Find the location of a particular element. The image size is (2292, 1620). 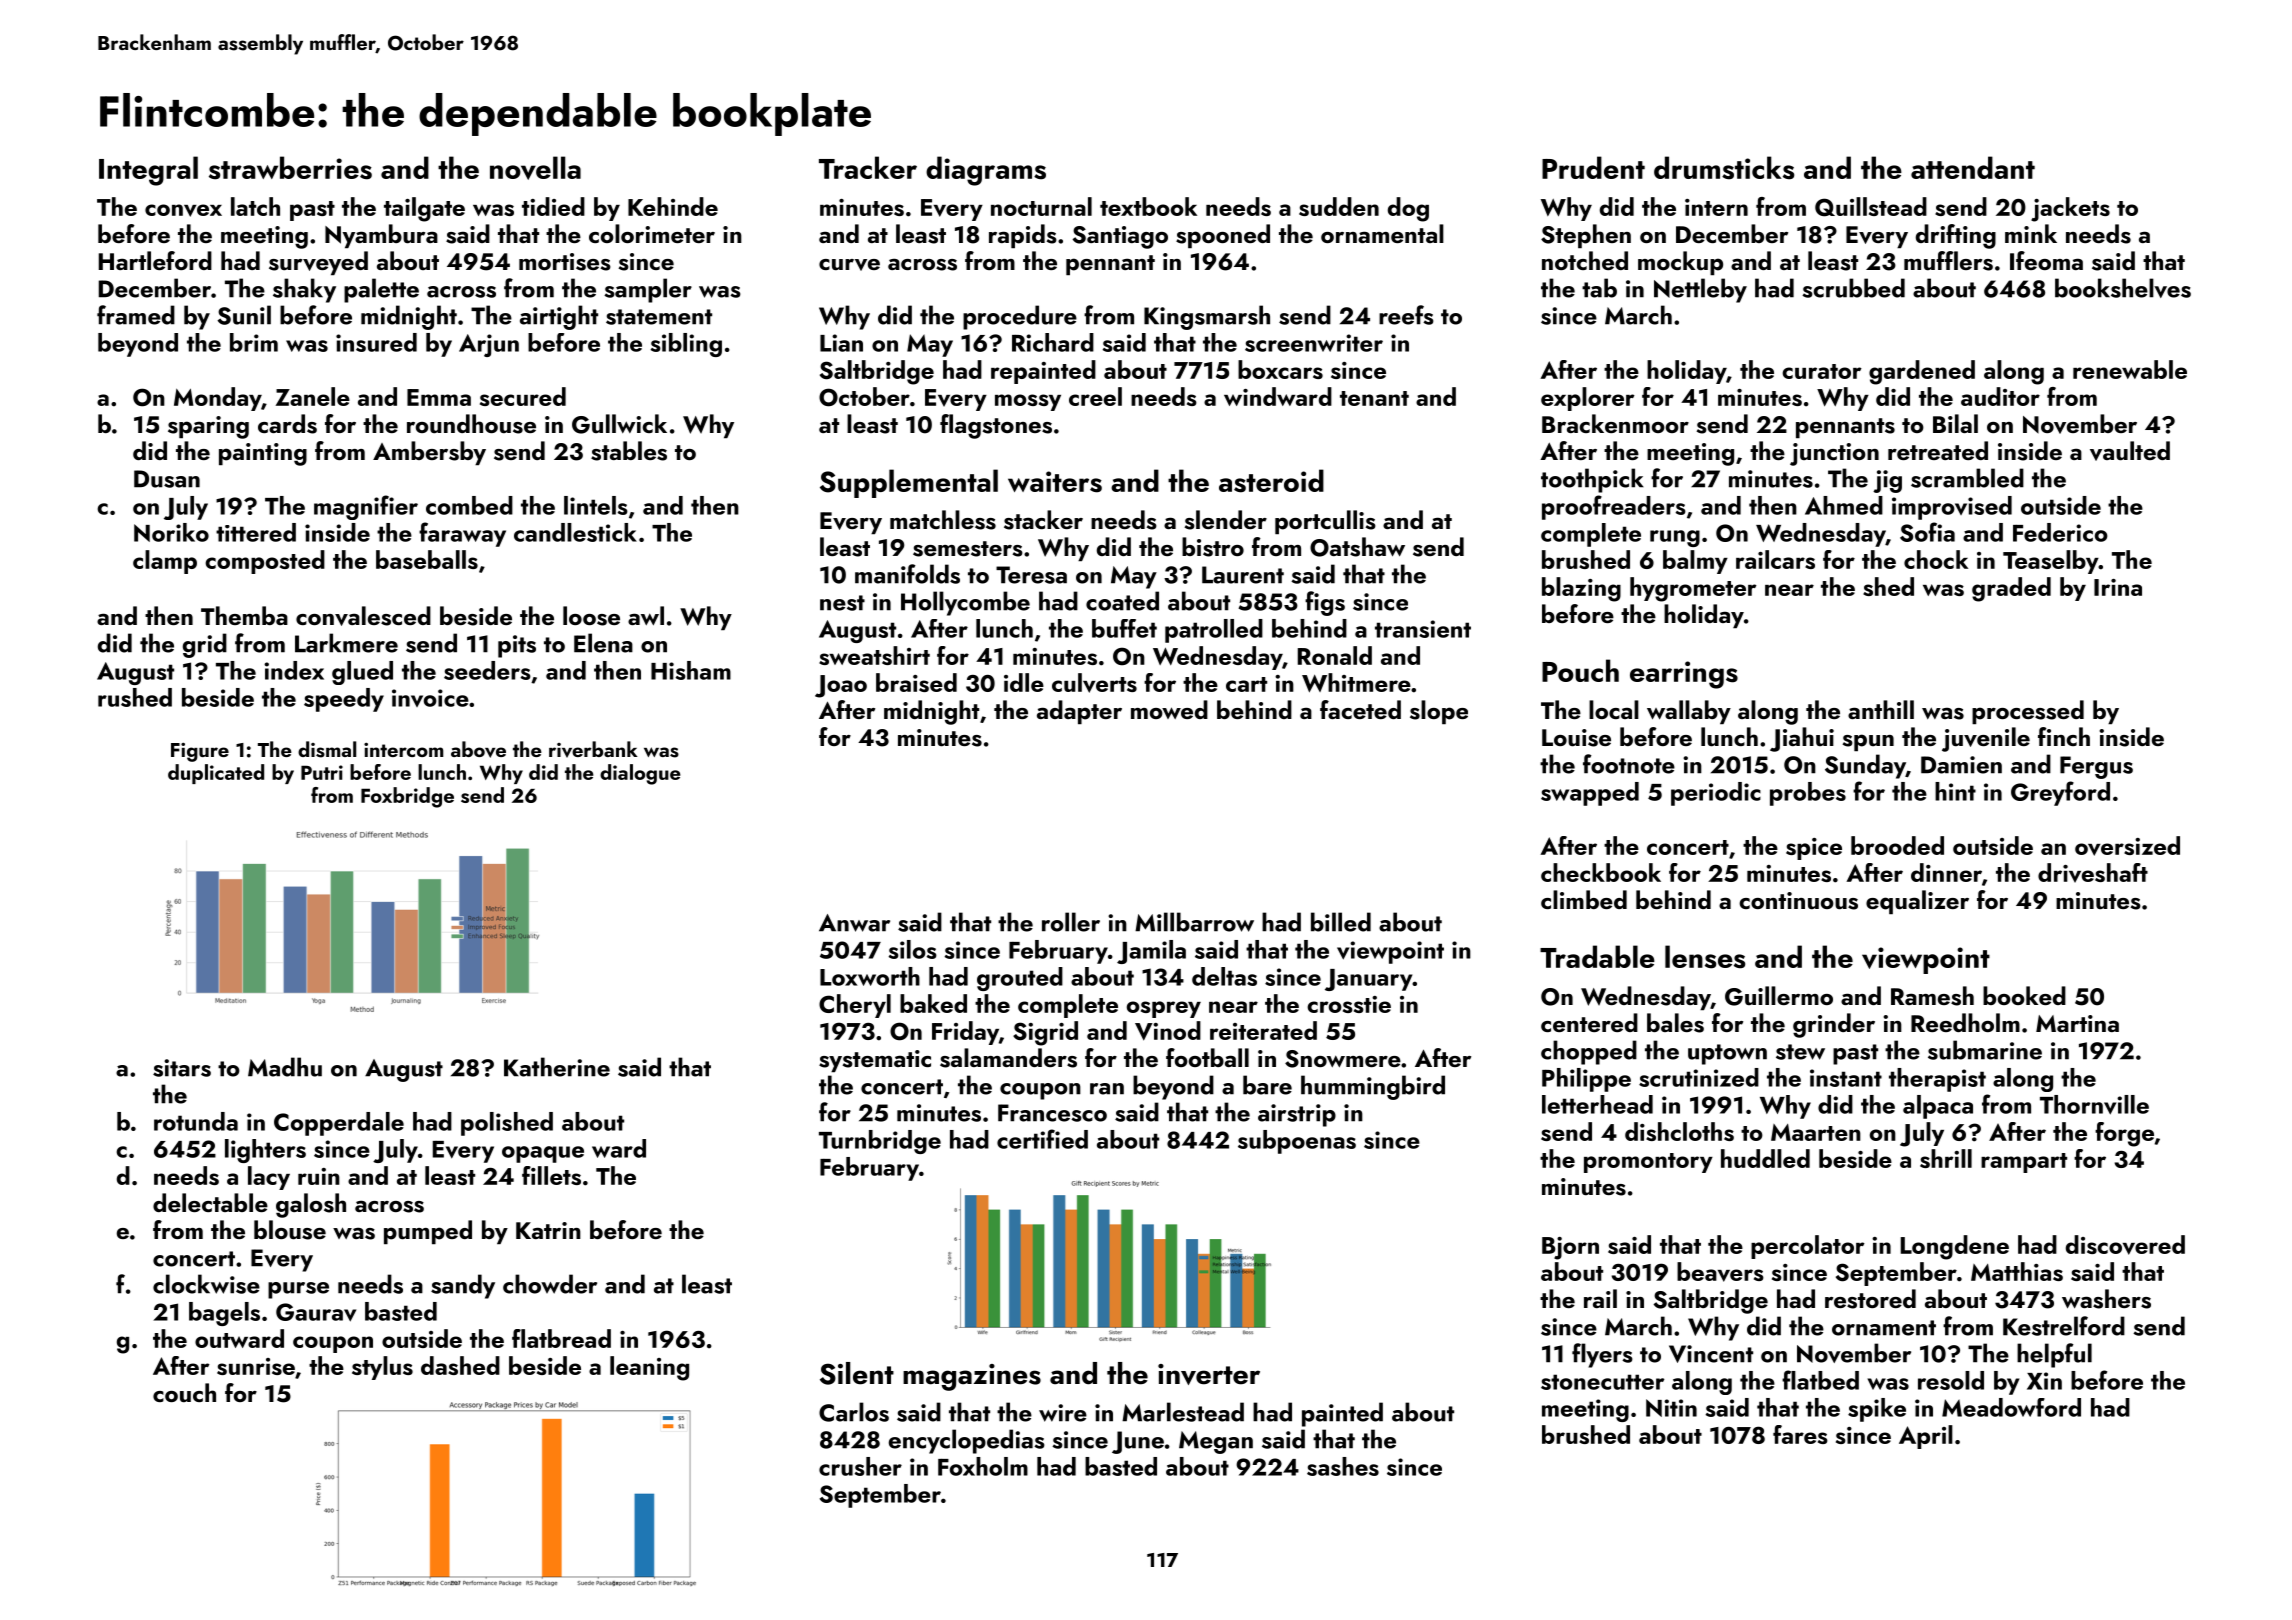

sparing is located at coordinates (208, 427).
